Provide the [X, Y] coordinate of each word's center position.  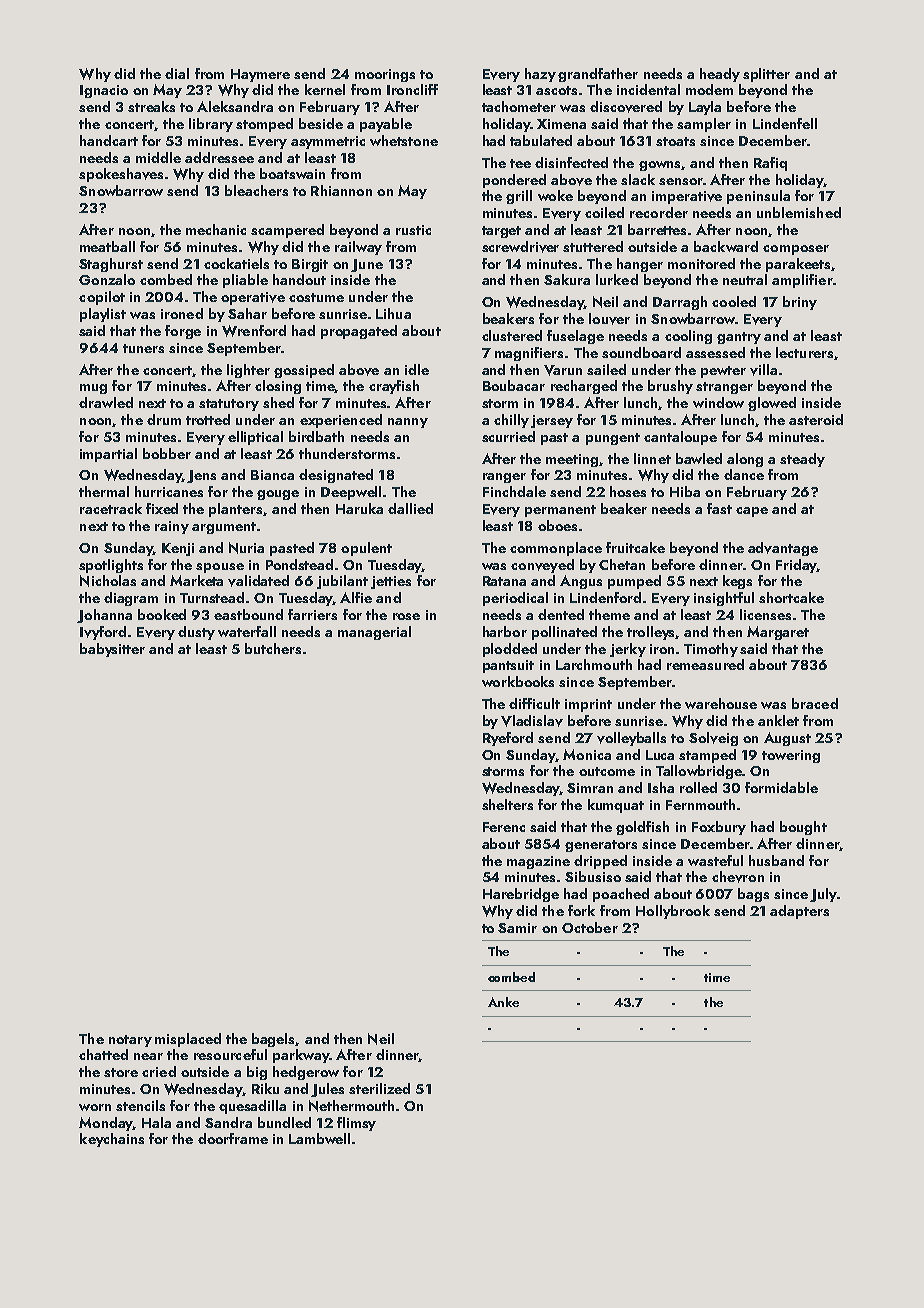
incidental [648, 89]
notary [130, 1041]
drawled [106, 402]
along [745, 460]
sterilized [379, 1088]
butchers [273, 648]
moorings [385, 75]
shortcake [791, 597]
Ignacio [104, 91]
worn [95, 1107]
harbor [505, 631]
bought [803, 828]
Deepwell [351, 493]
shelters [507, 804]
